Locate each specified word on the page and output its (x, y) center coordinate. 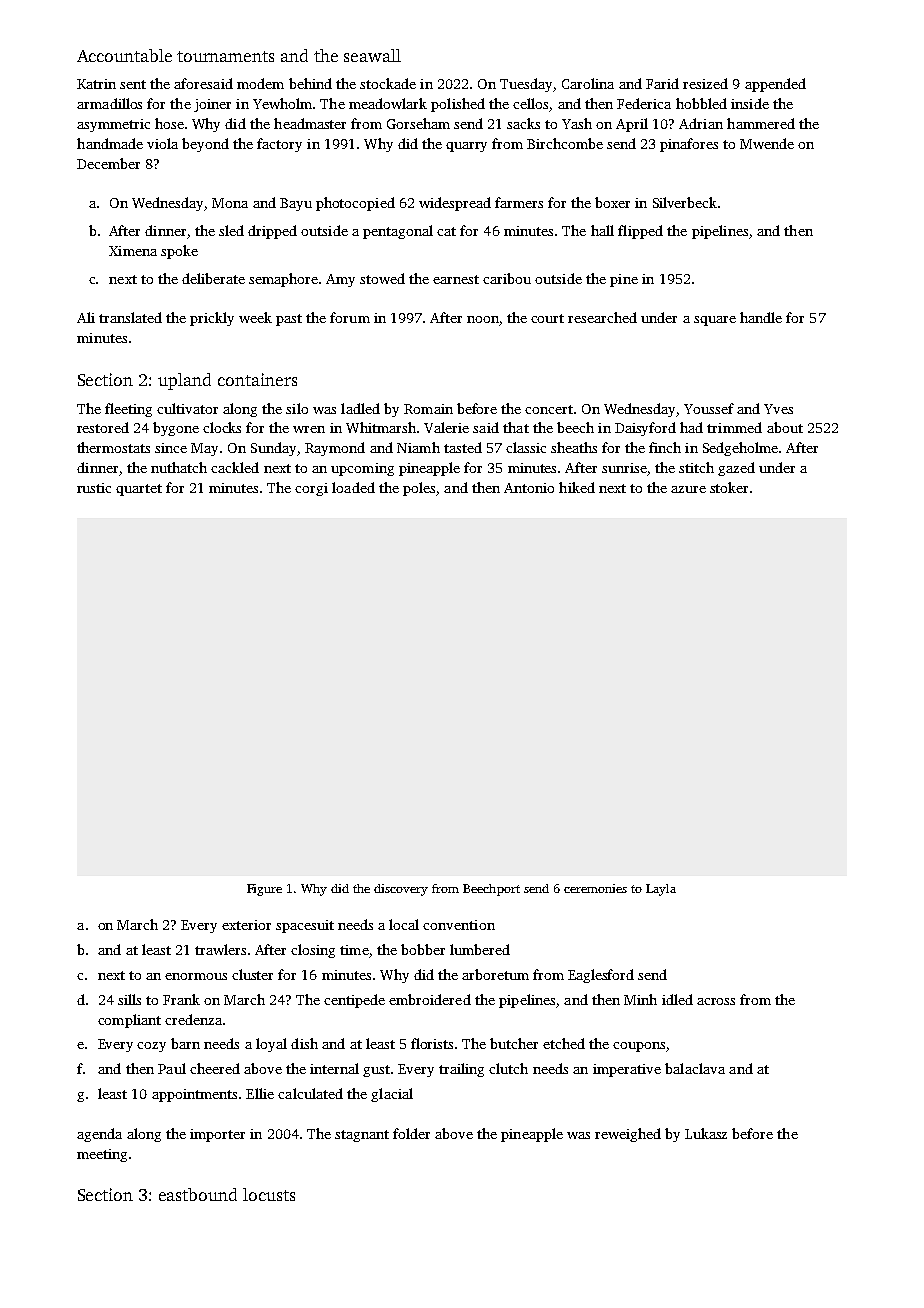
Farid (662, 83)
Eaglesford (601, 976)
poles (419, 489)
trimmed (734, 427)
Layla (661, 890)
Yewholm (282, 103)
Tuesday (526, 85)
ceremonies (595, 888)
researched (602, 317)
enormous (196, 976)
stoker (729, 487)
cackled (235, 467)
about (785, 427)
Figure (264, 890)
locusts (269, 1194)
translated (130, 317)
